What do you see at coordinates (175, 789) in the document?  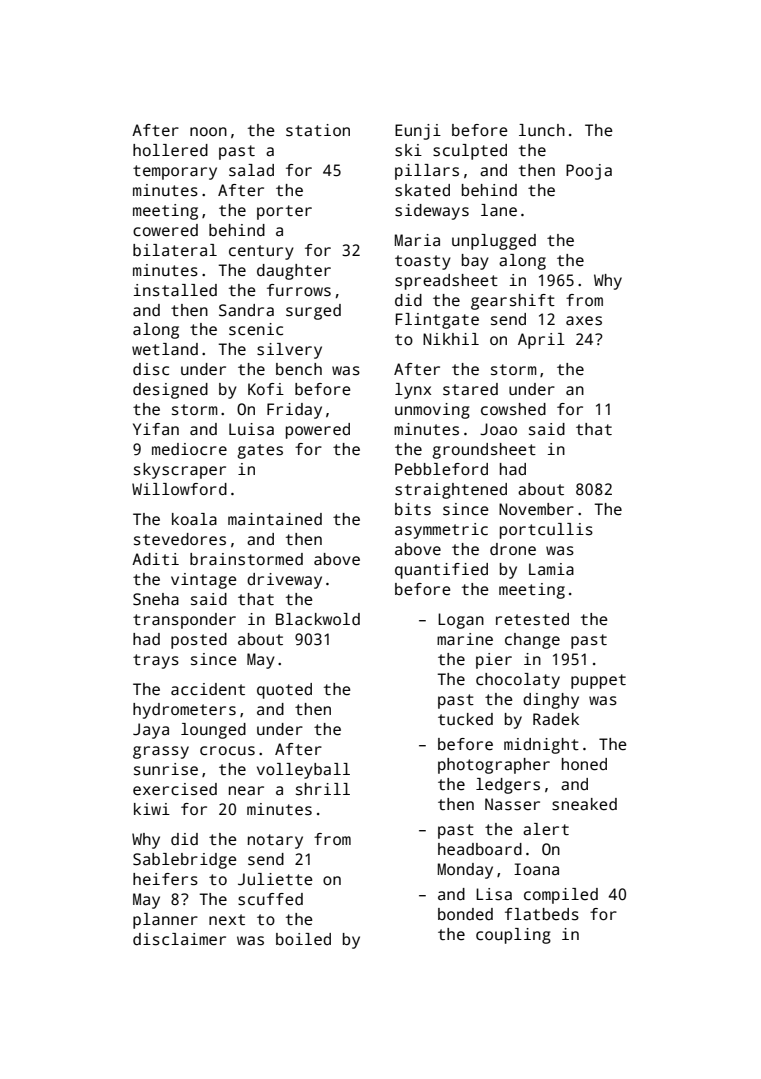 I see `exercised` at bounding box center [175, 789].
